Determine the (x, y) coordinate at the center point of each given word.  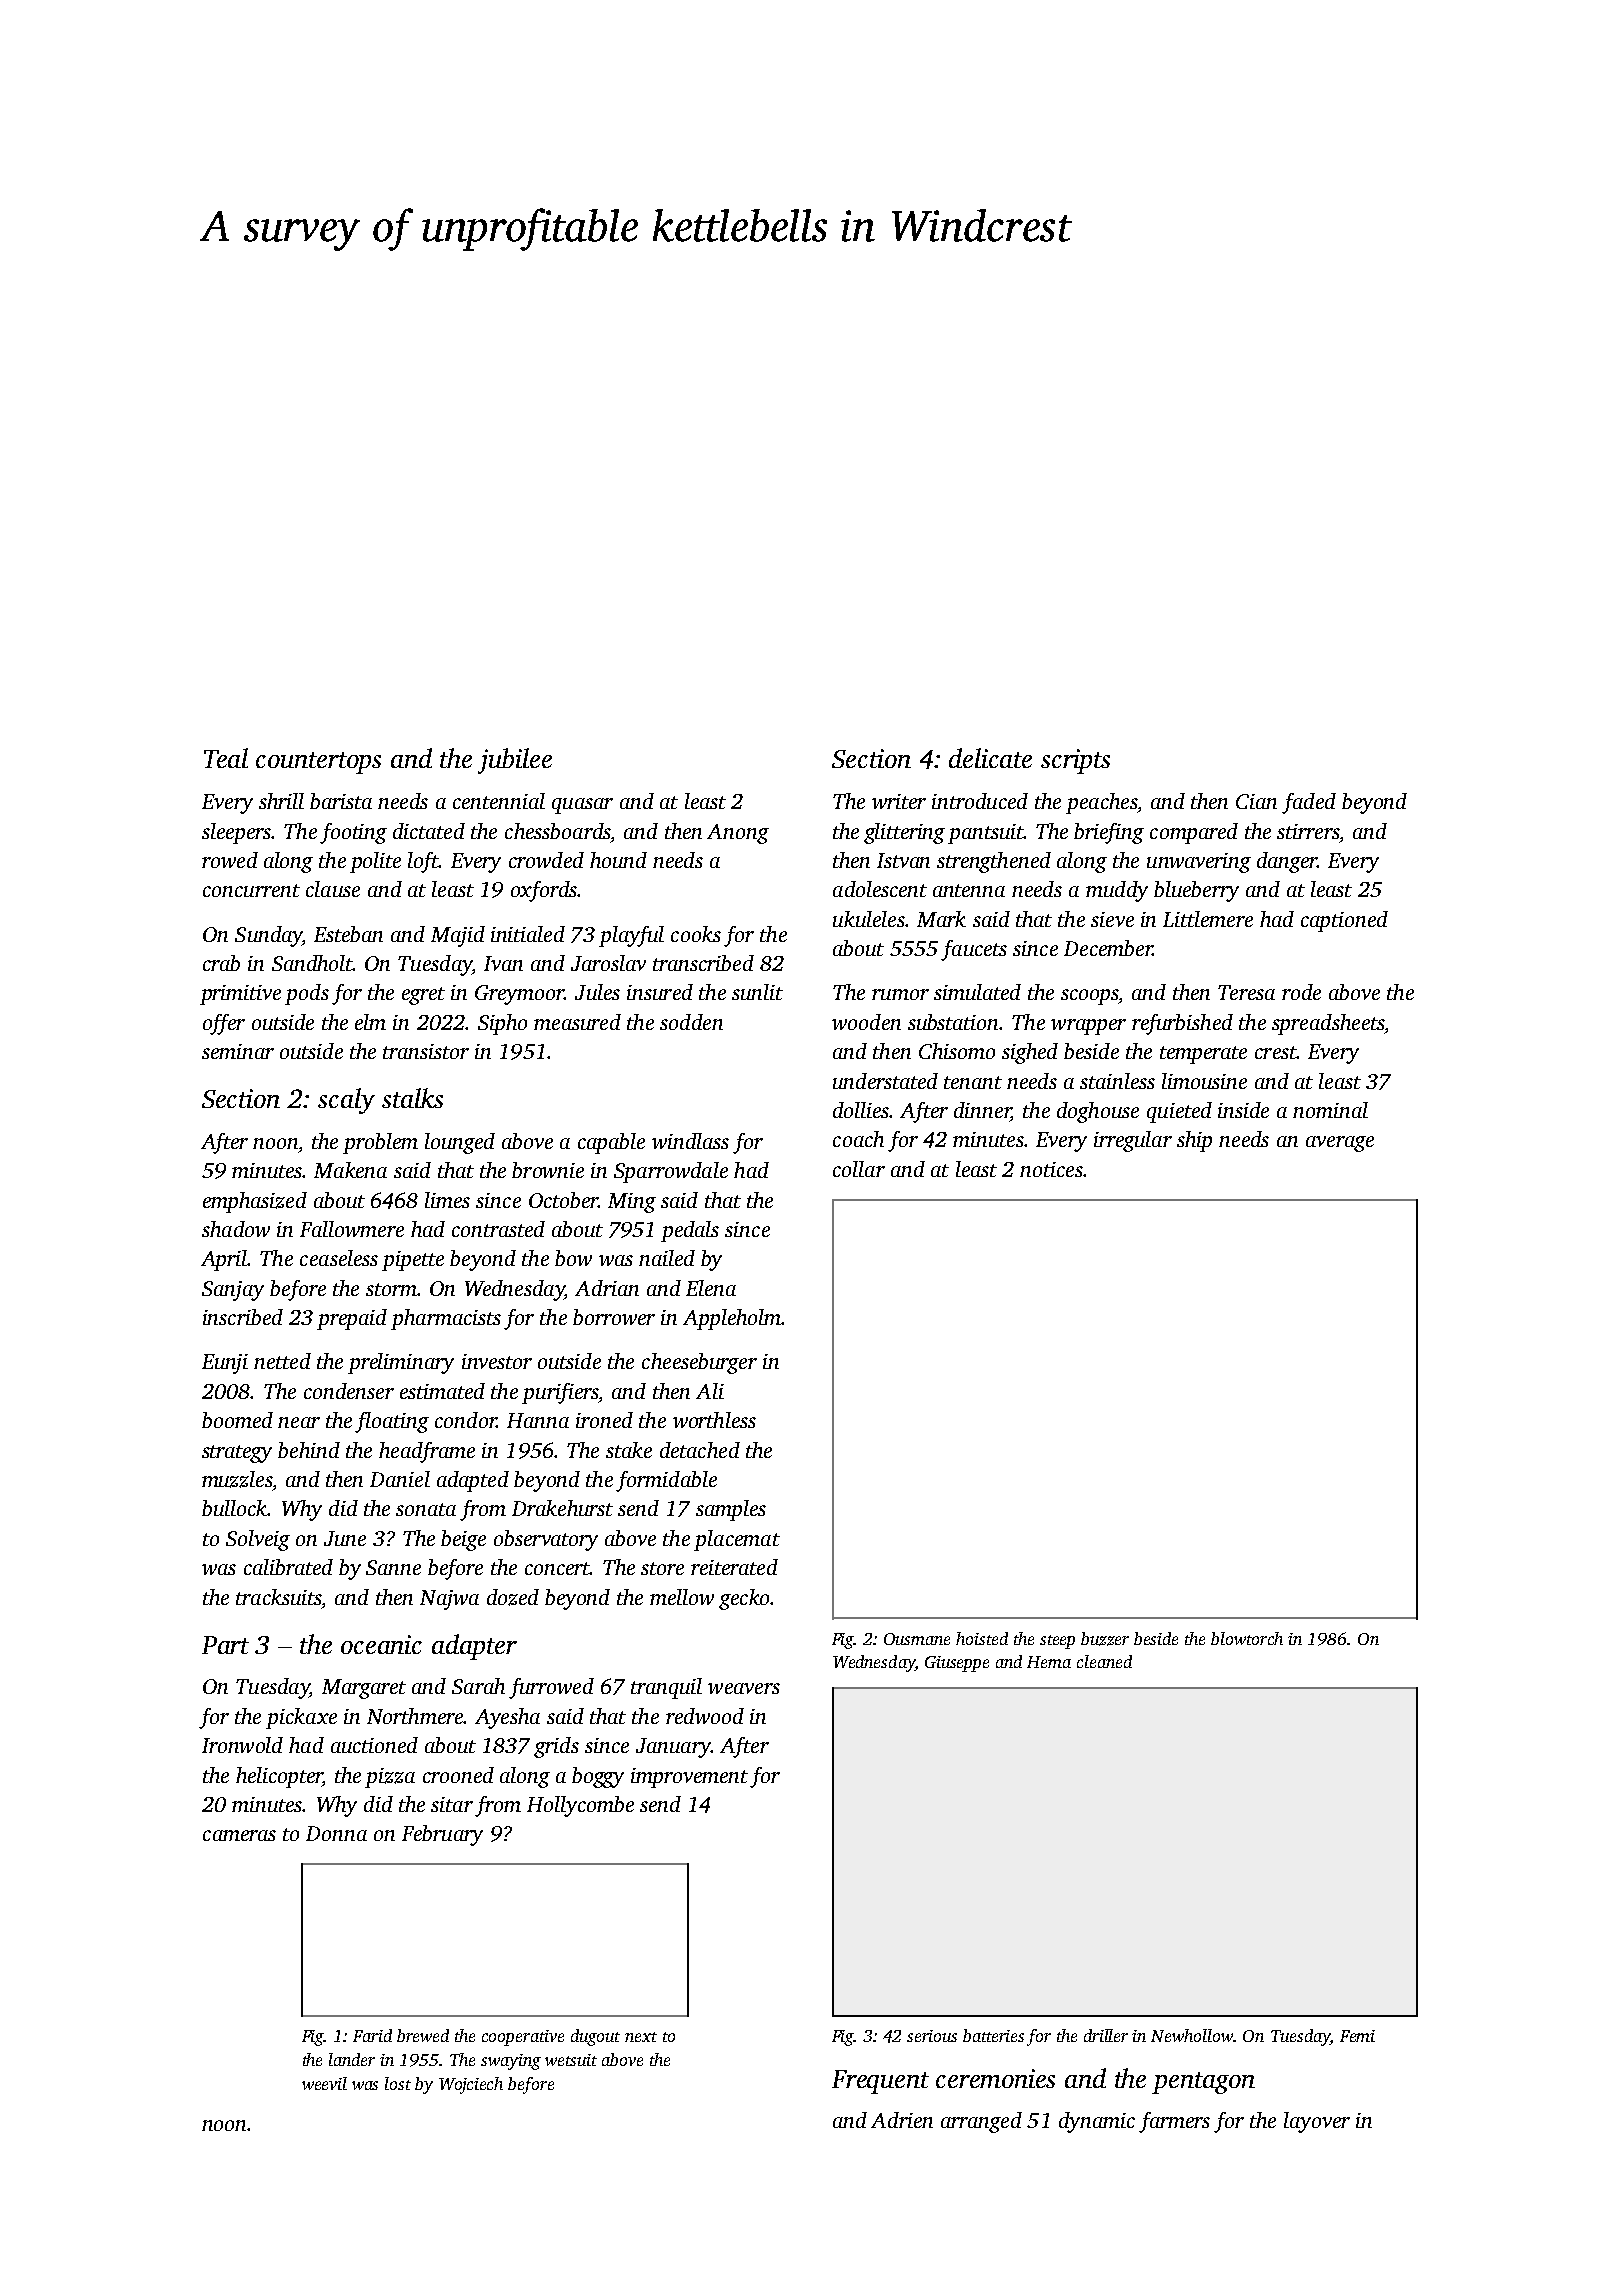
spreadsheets (1328, 1024)
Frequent (880, 2082)
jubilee (515, 761)
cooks (696, 934)
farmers (1174, 2122)
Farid (372, 2035)
